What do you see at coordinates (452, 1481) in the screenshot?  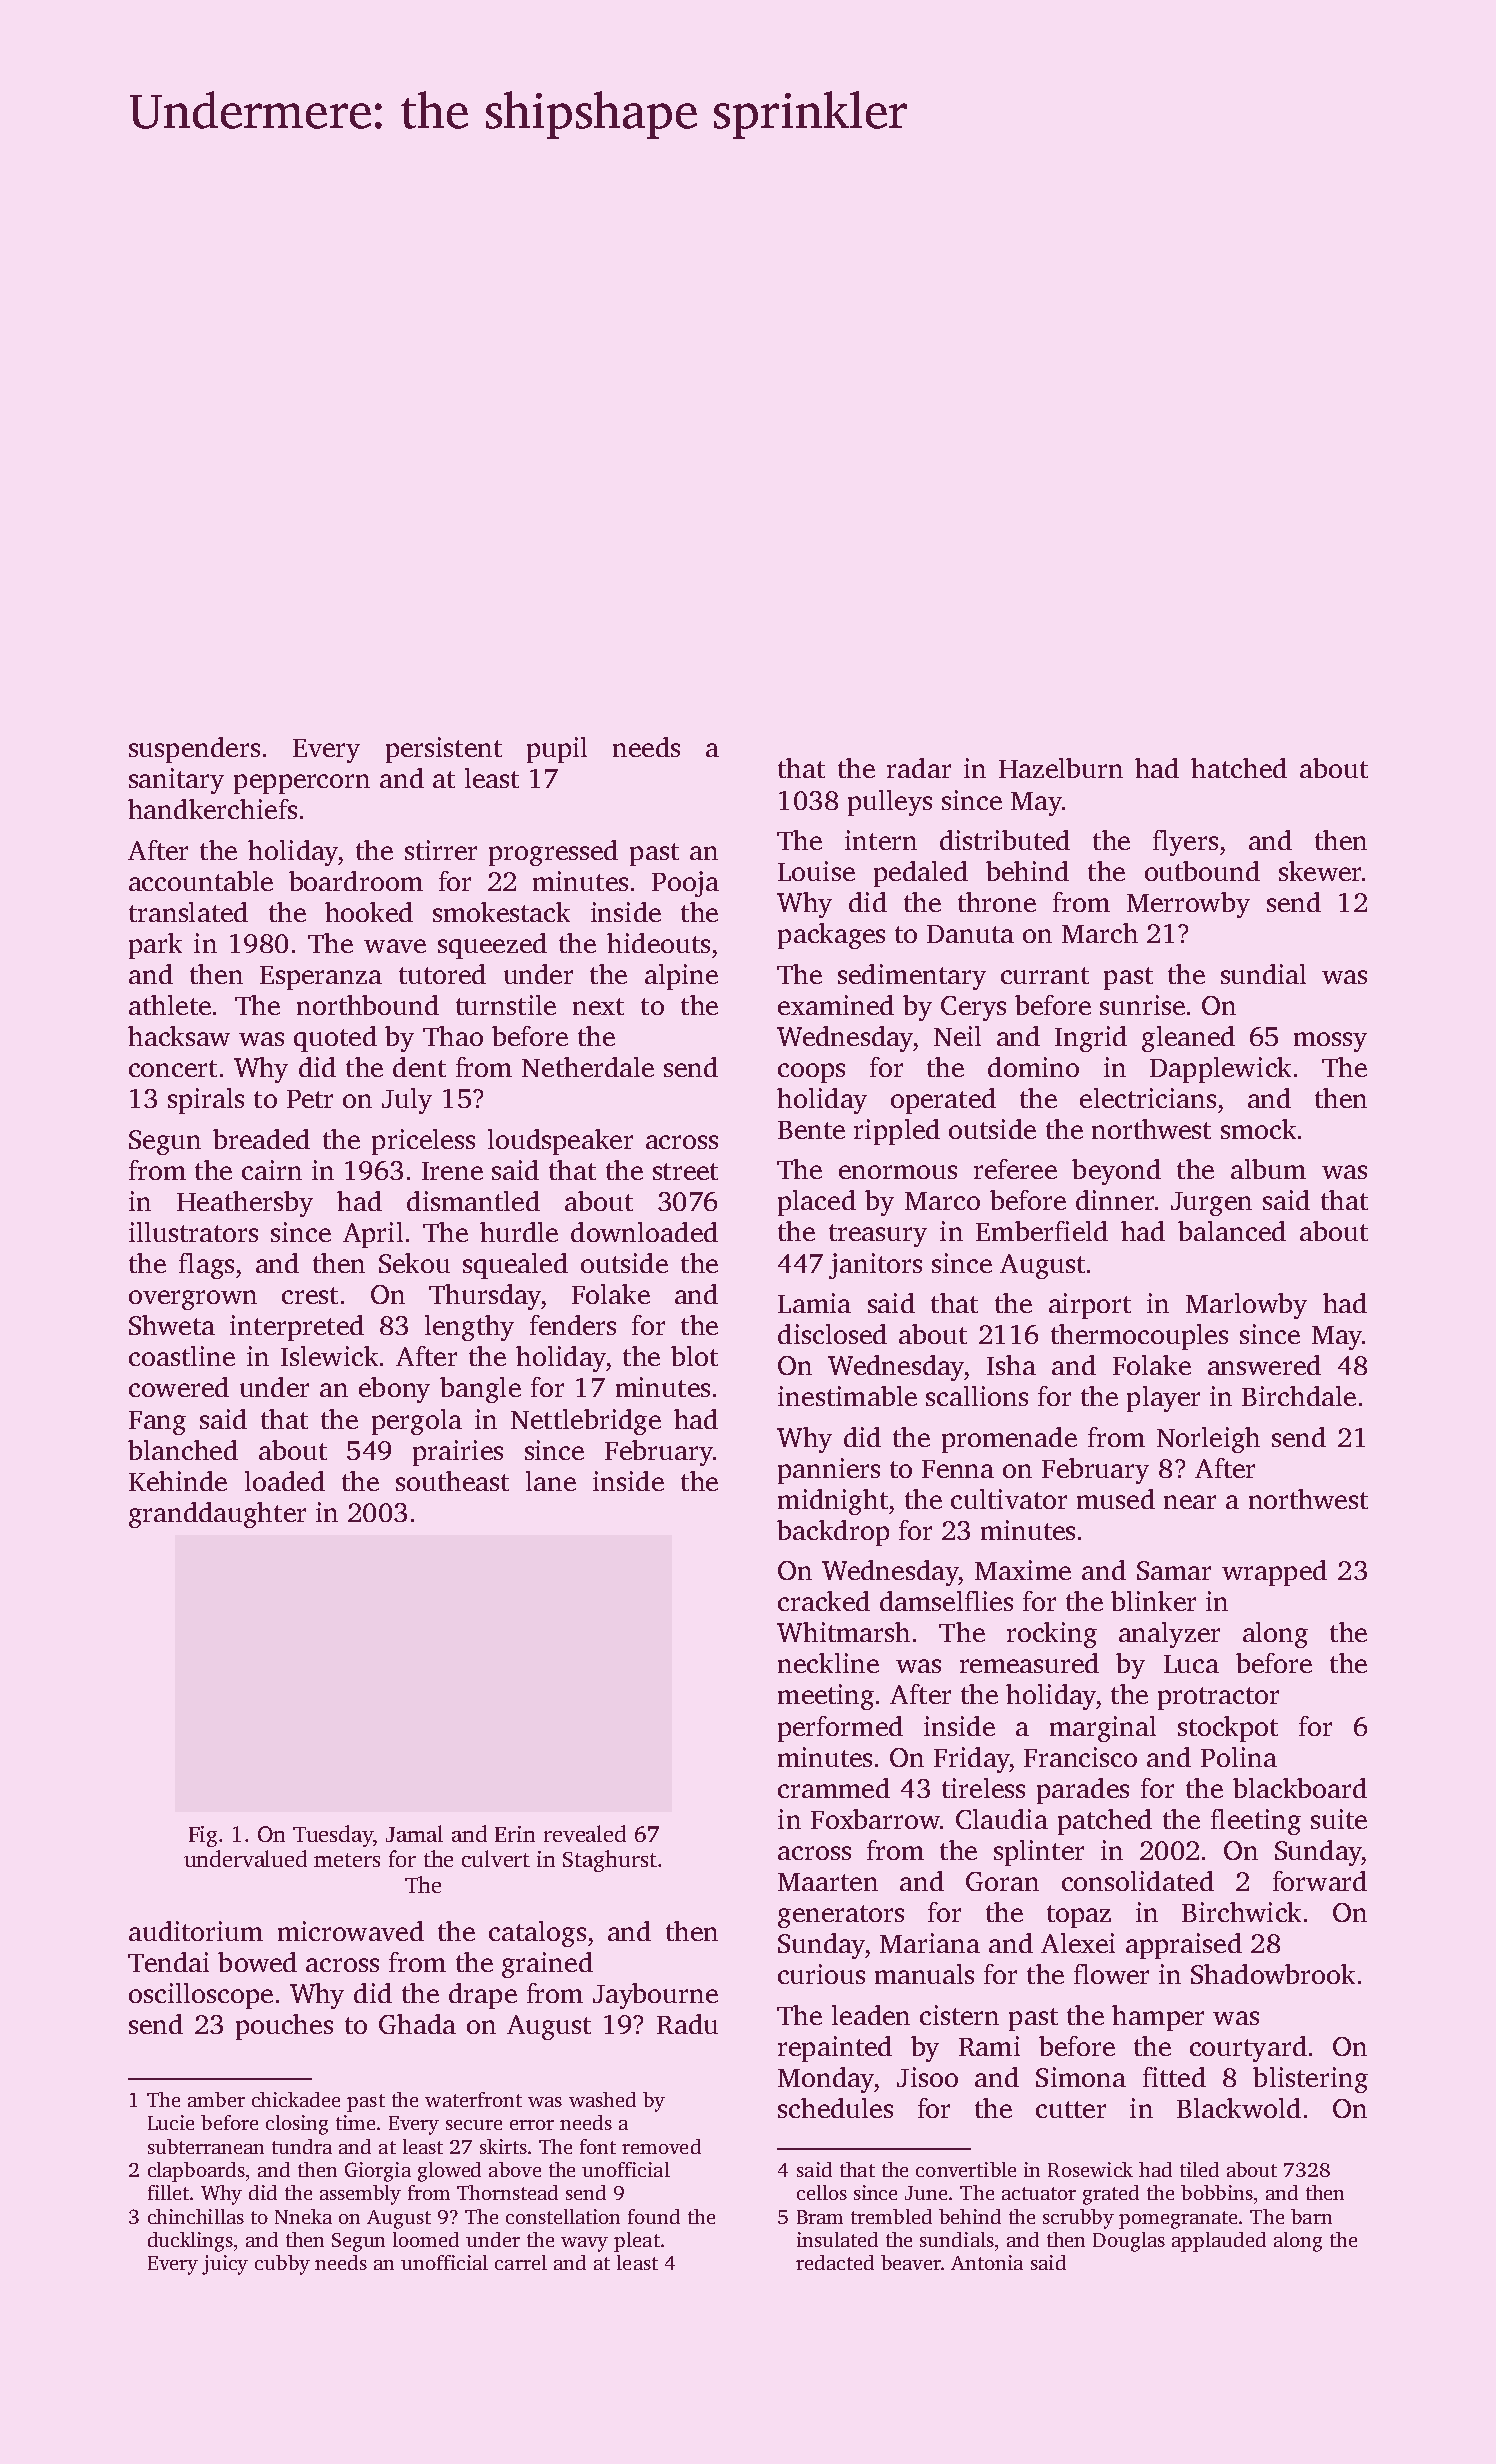 I see `southeast` at bounding box center [452, 1481].
